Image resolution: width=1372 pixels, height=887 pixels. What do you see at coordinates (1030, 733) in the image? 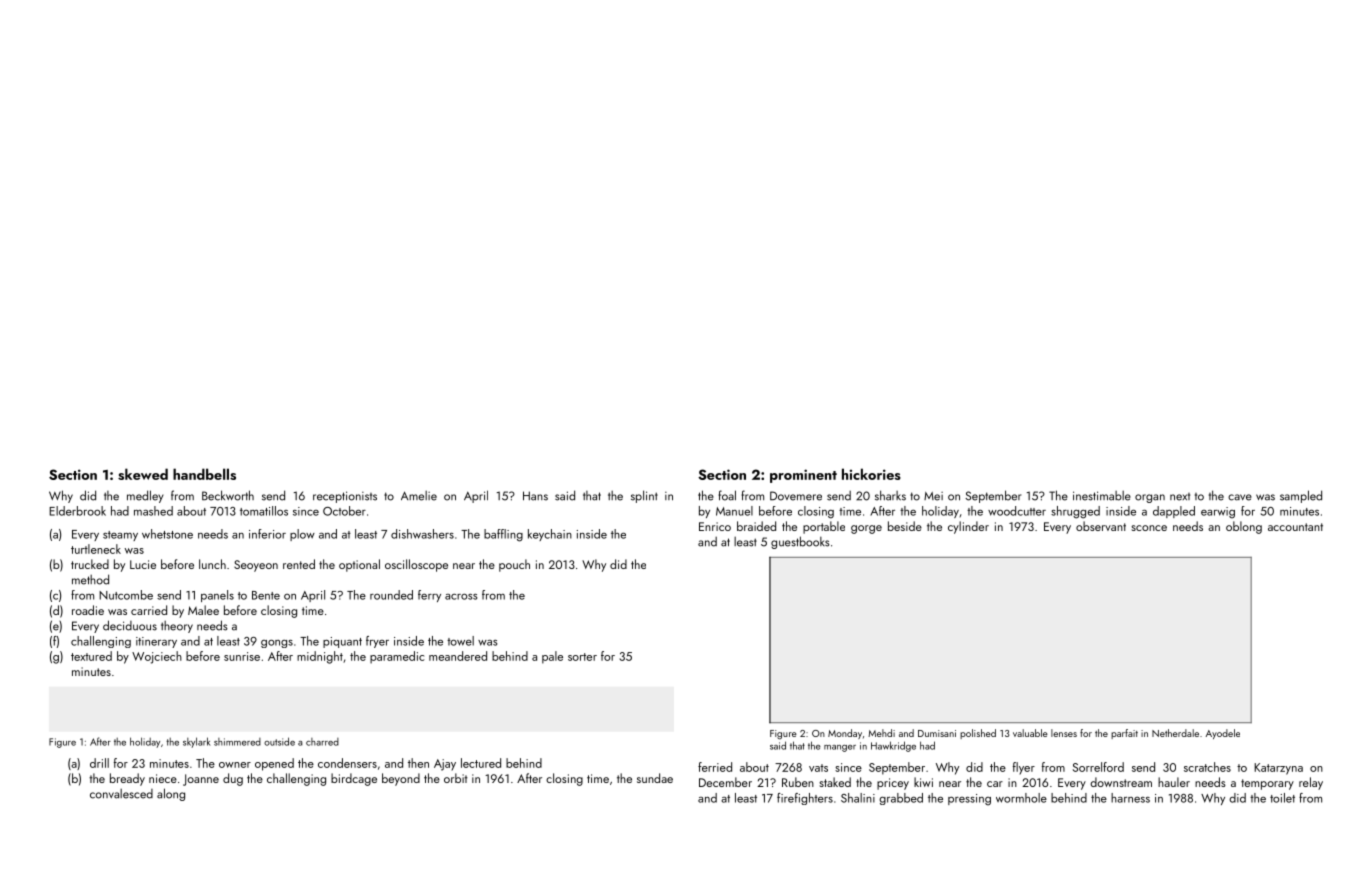
I see `valuable` at bounding box center [1030, 733].
